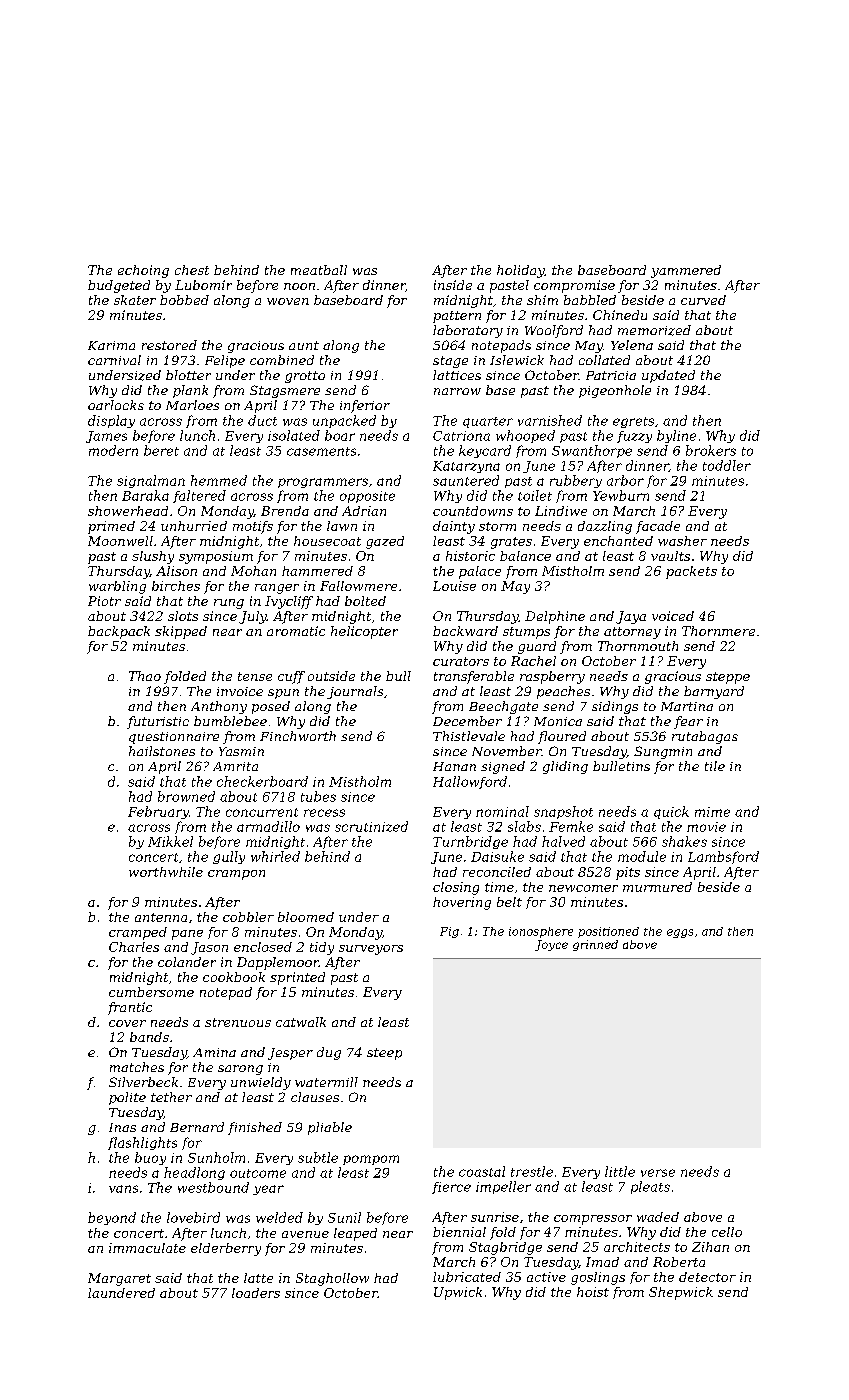 Image resolution: width=849 pixels, height=1400 pixels. Describe the element at coordinates (710, 1247) in the screenshot. I see `Zihan` at that location.
